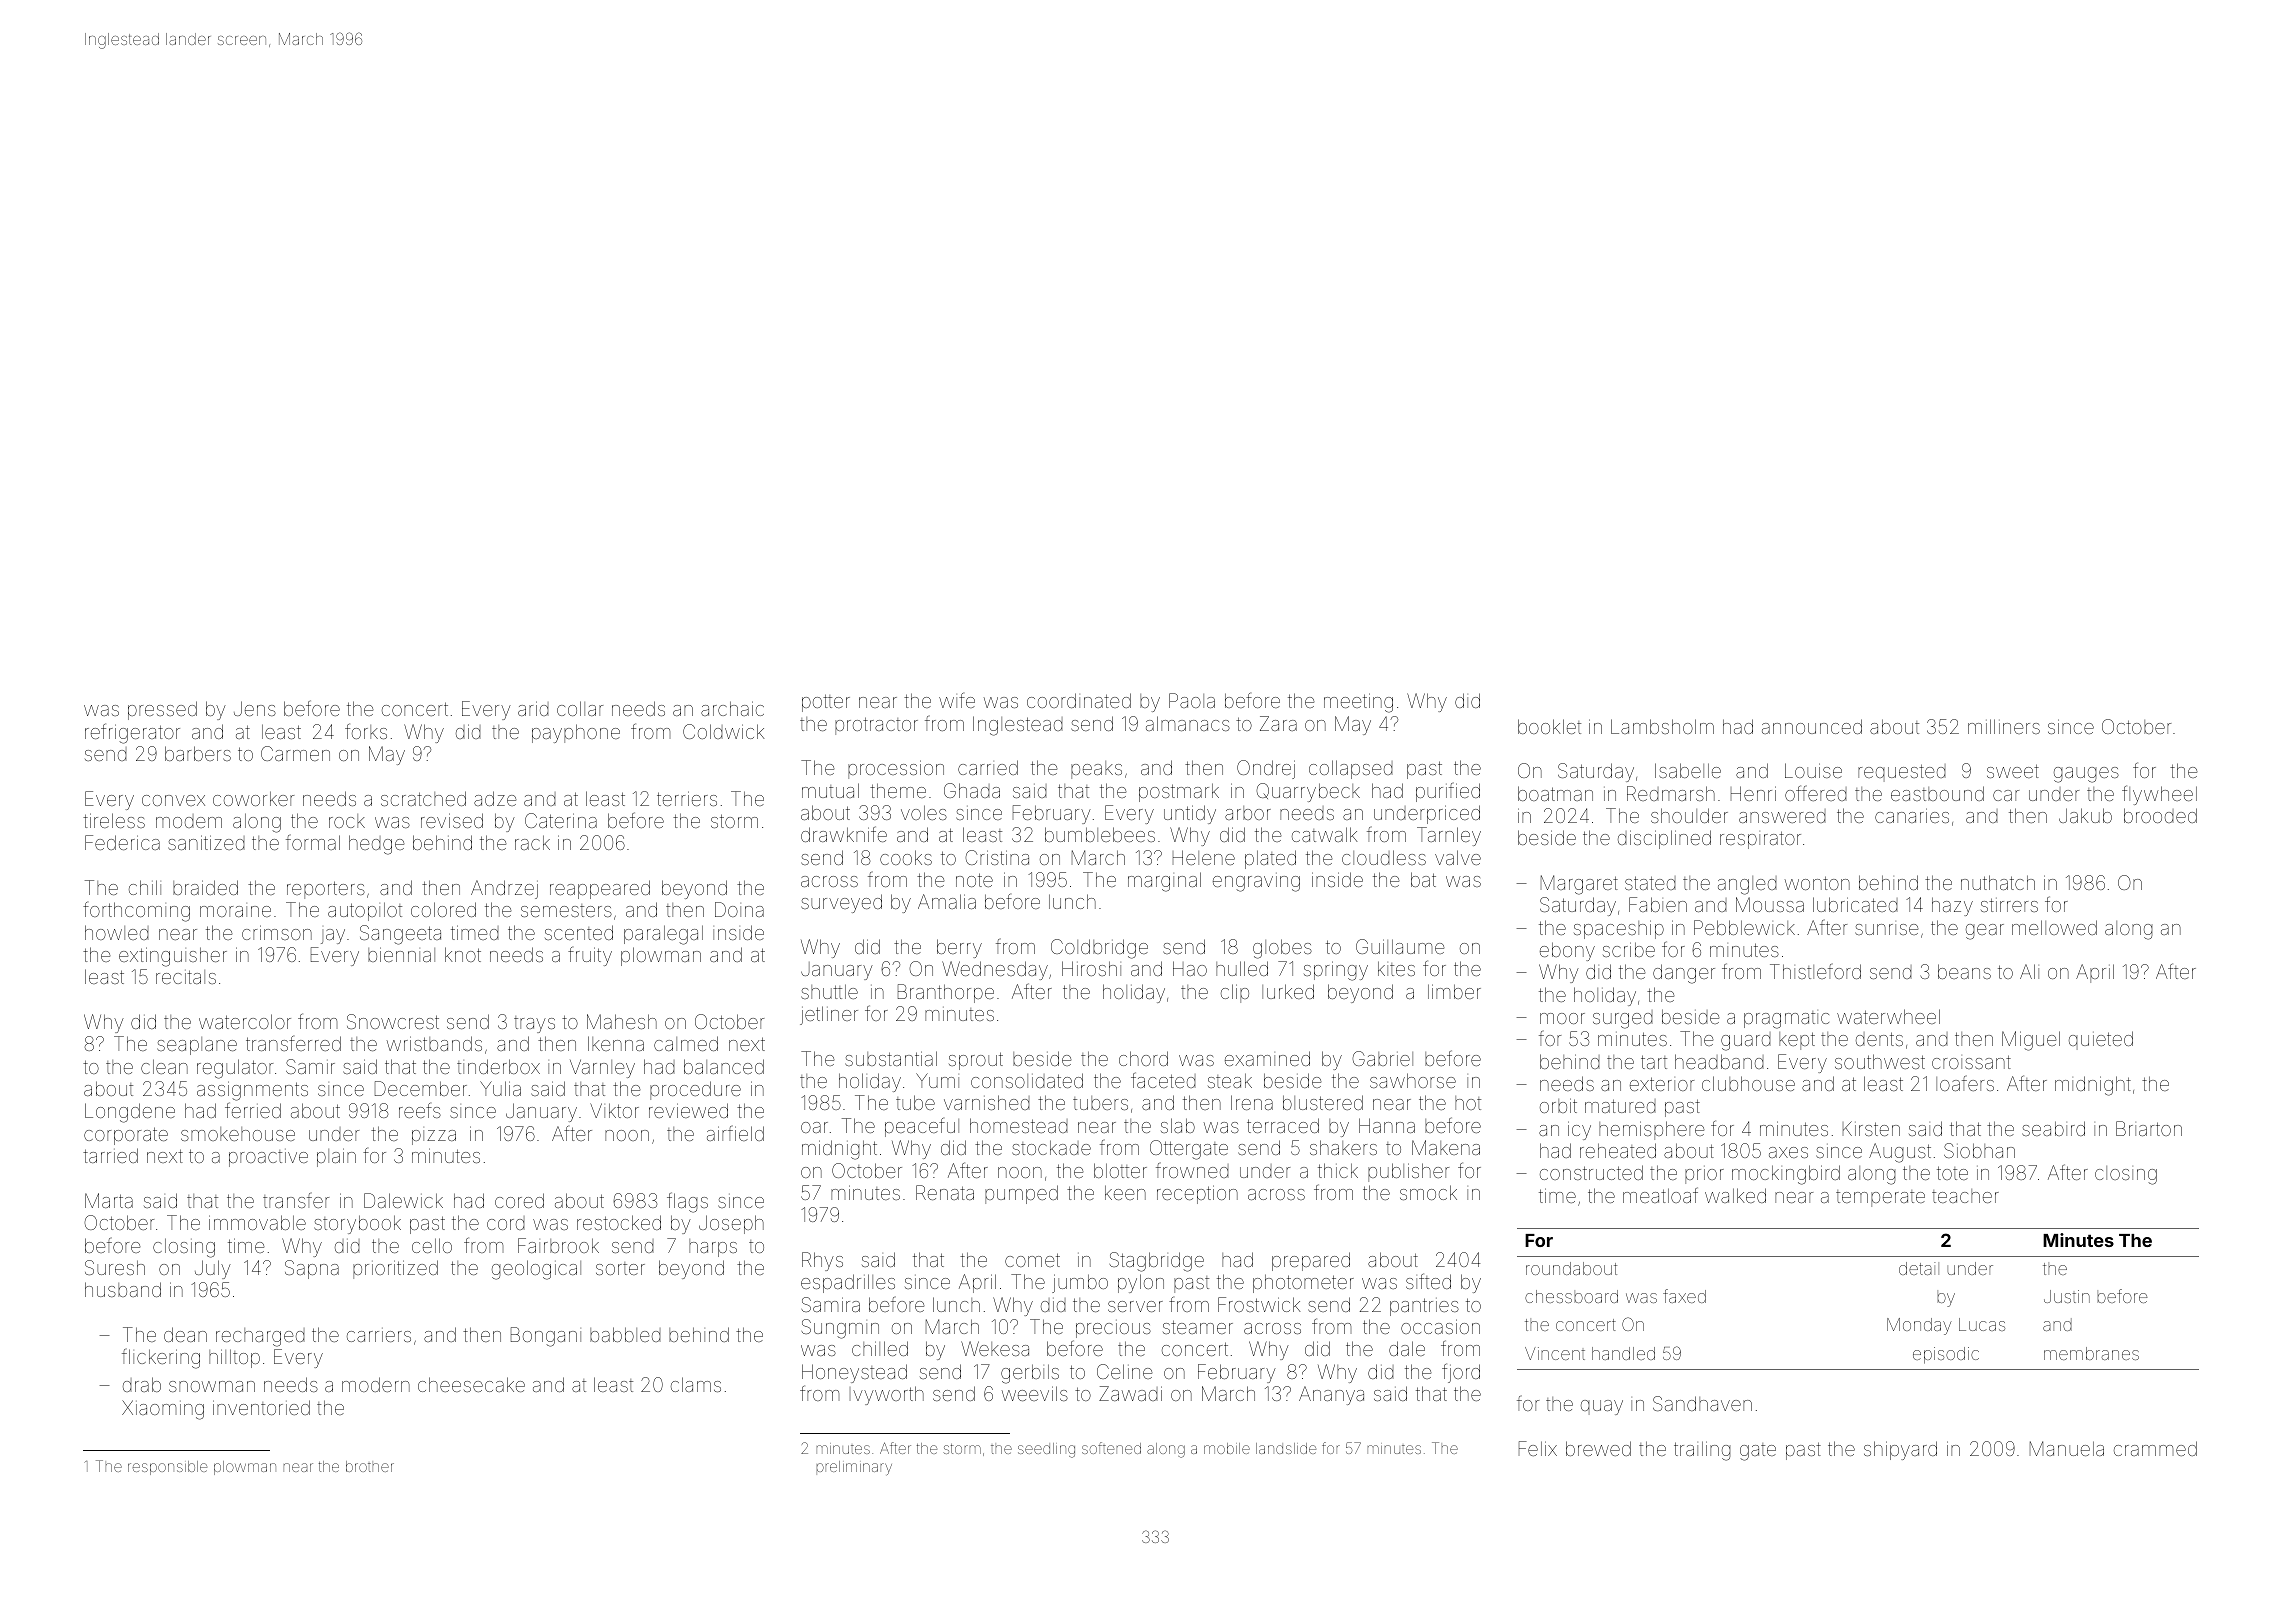 The width and height of the image is (2282, 1614). What do you see at coordinates (2009, 905) in the image?
I see `stirrers` at bounding box center [2009, 905].
